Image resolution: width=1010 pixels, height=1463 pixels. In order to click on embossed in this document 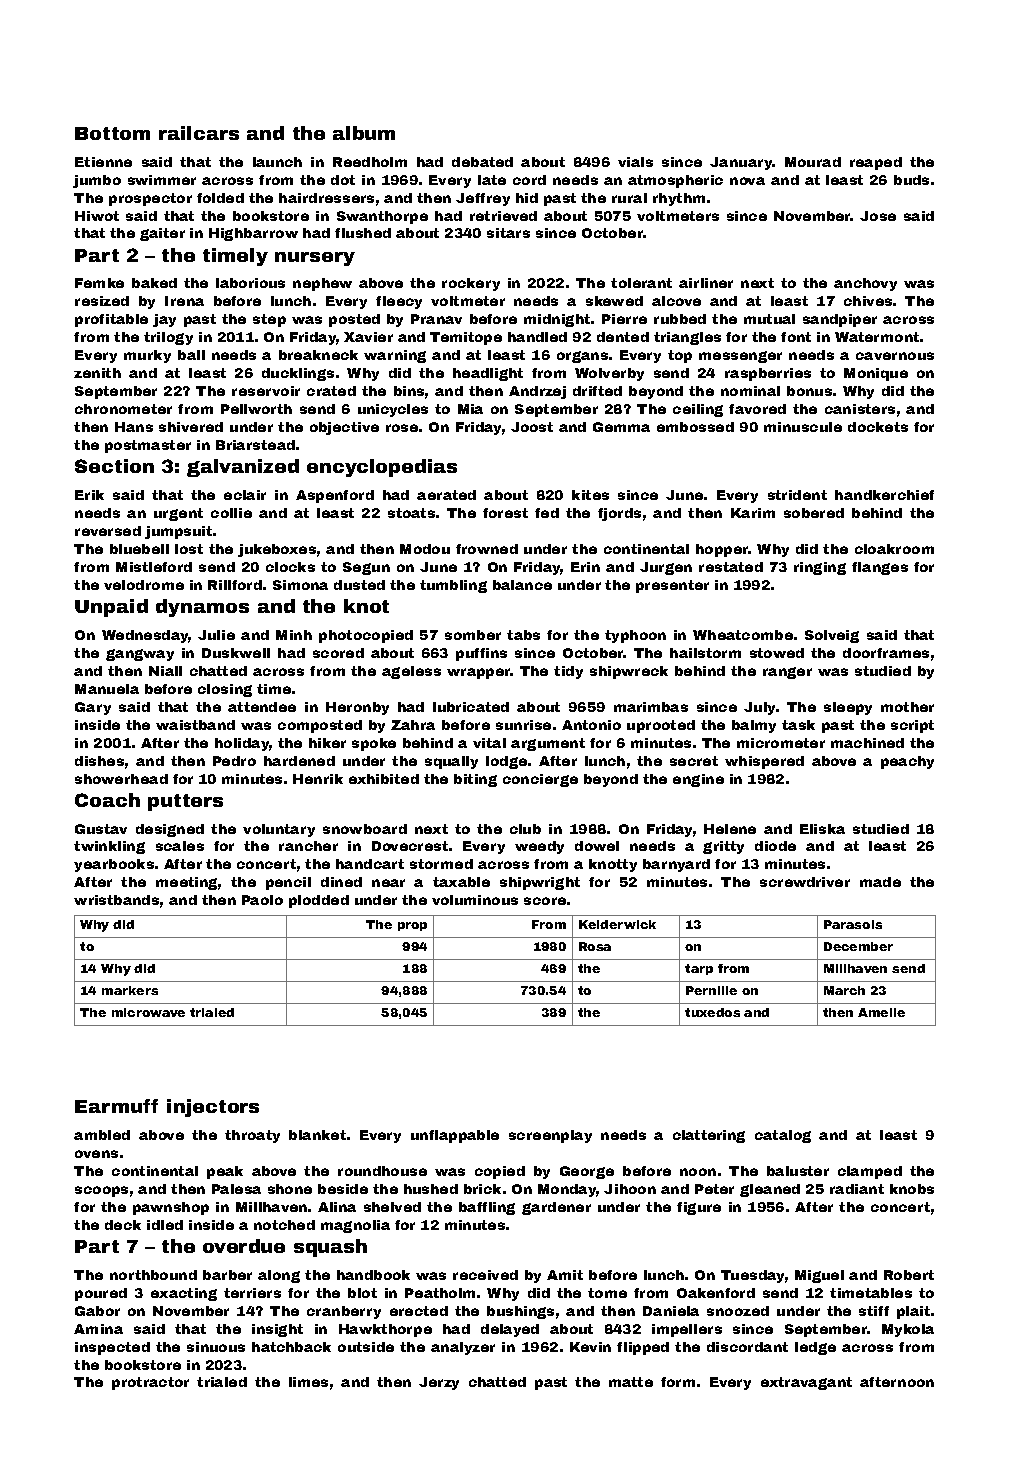, I will do `click(695, 427)`.
